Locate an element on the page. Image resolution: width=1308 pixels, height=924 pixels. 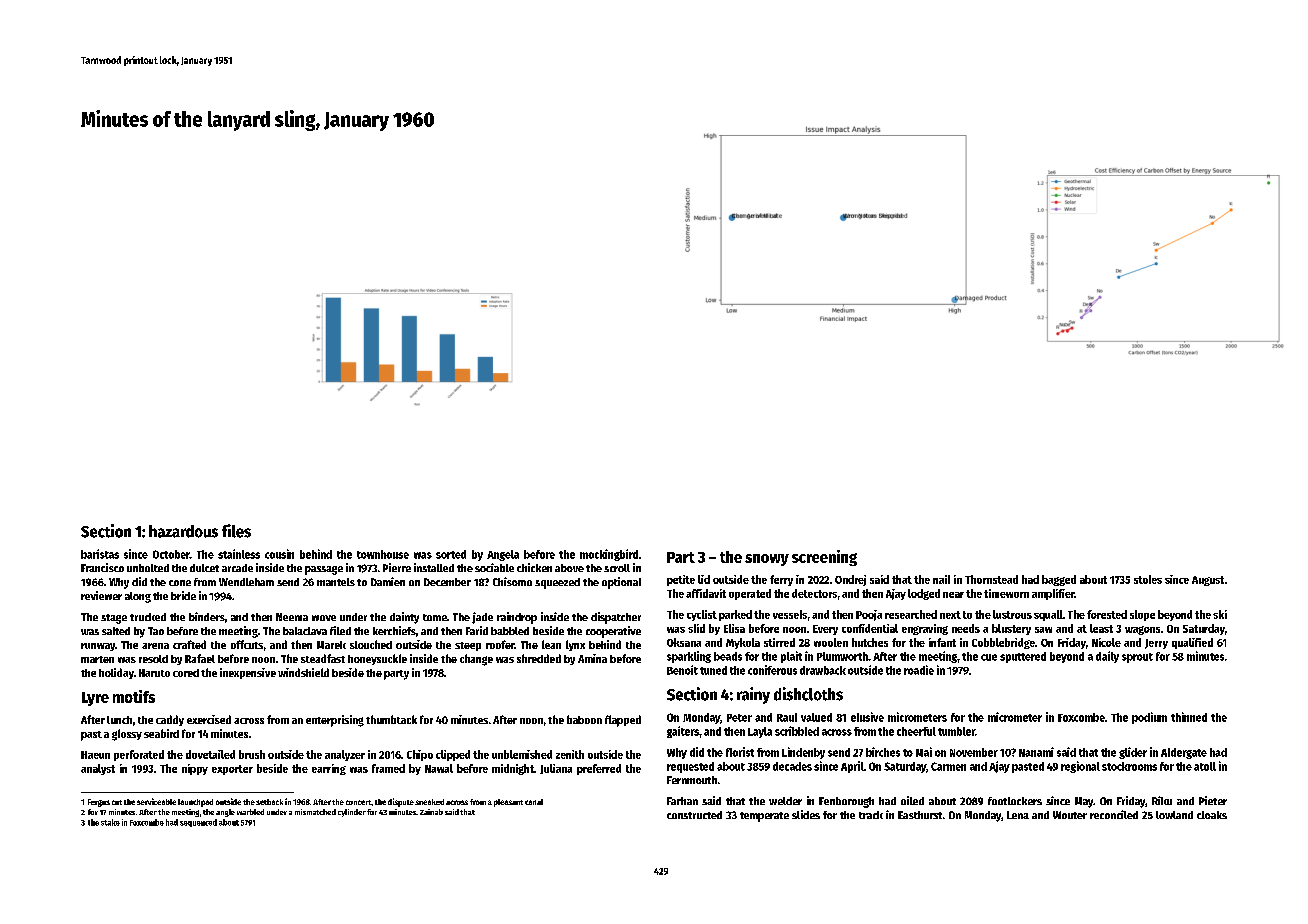
constructed is located at coordinates (694, 815).
